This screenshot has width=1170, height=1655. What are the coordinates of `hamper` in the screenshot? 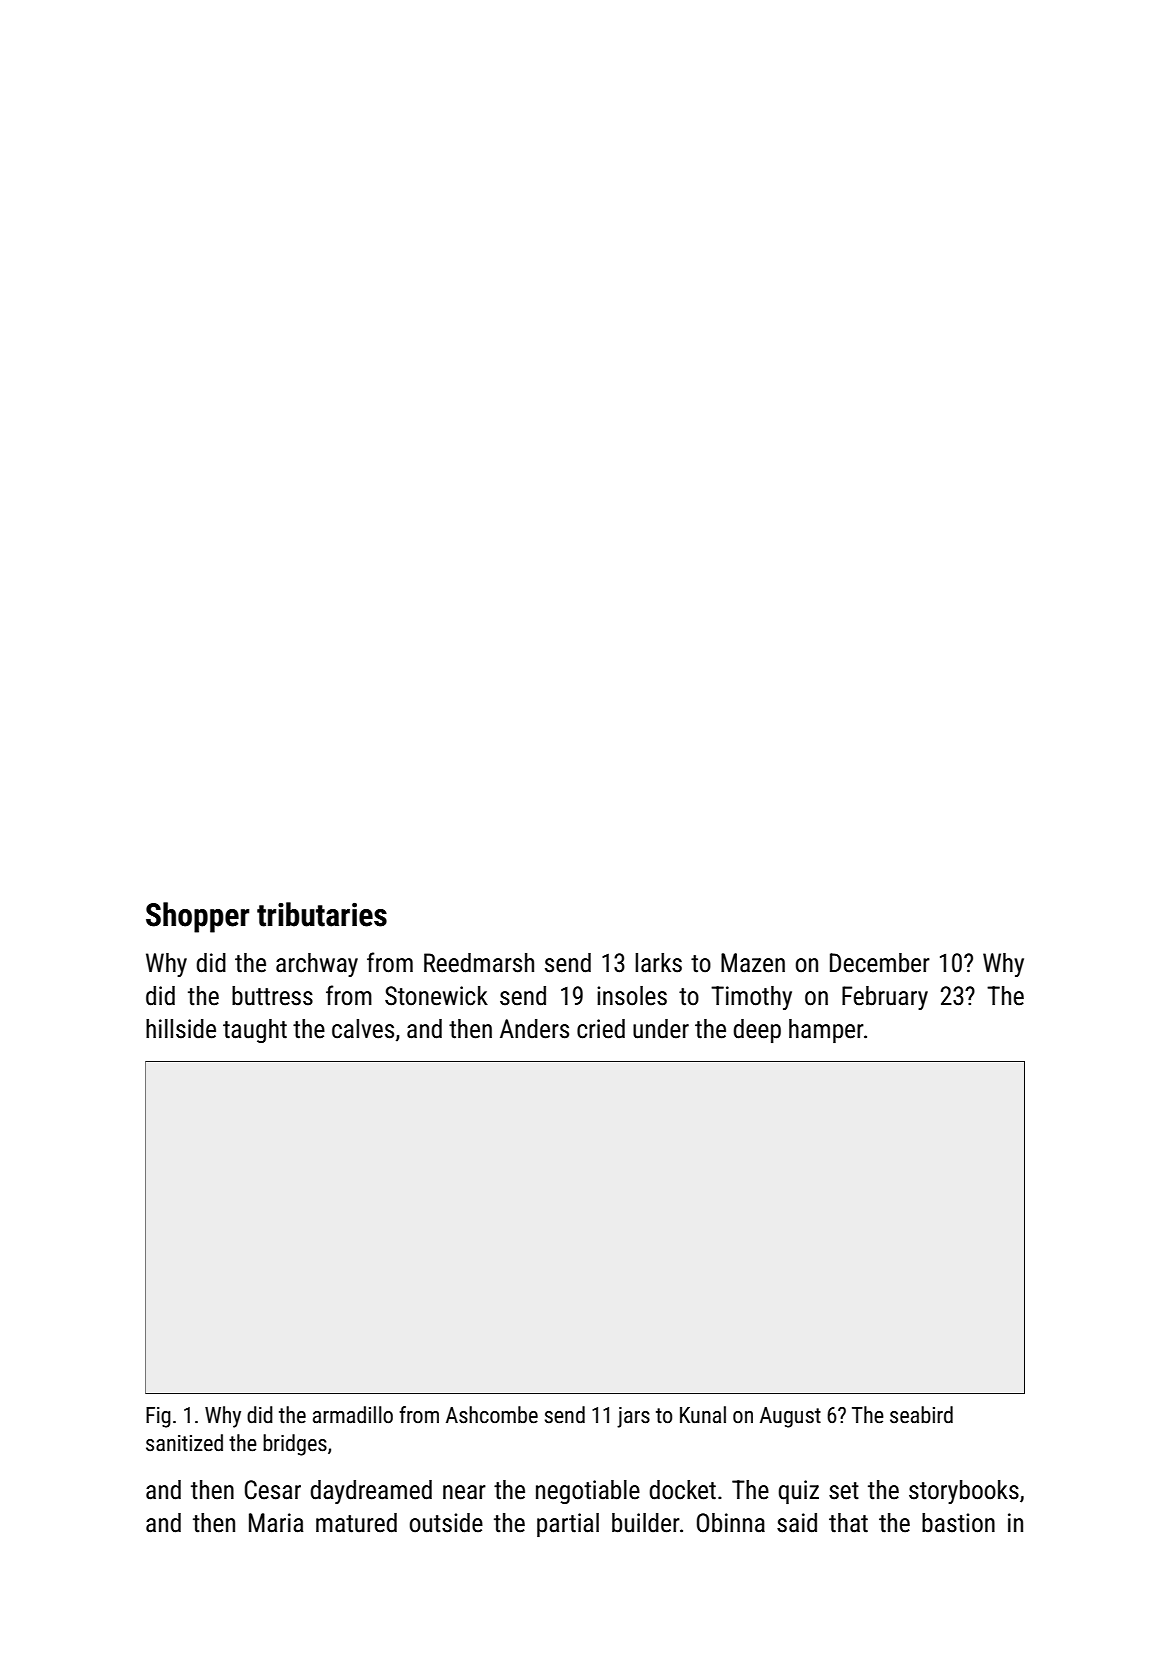 It's located at (826, 1031).
